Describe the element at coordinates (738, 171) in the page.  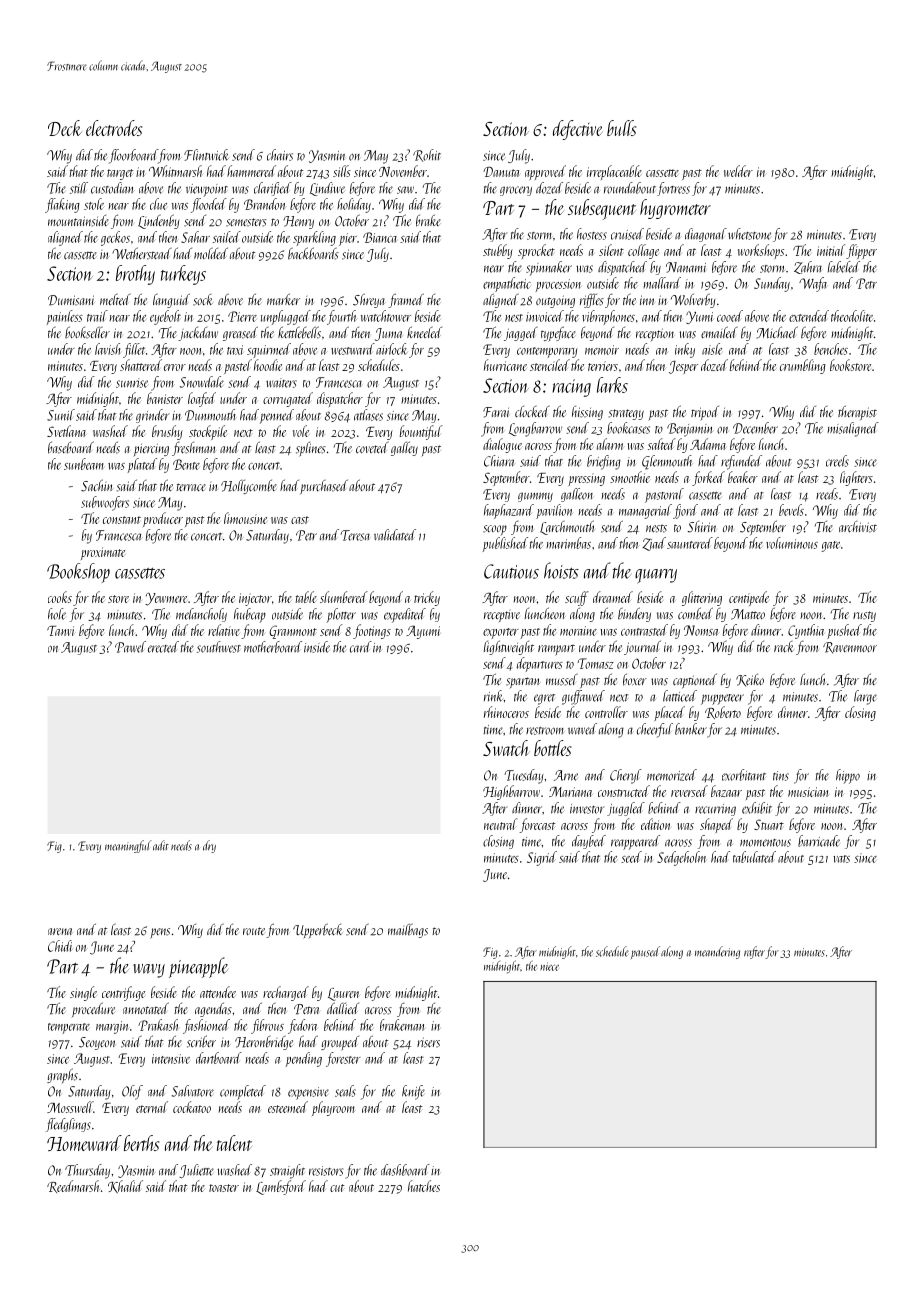
I see `welder` at that location.
